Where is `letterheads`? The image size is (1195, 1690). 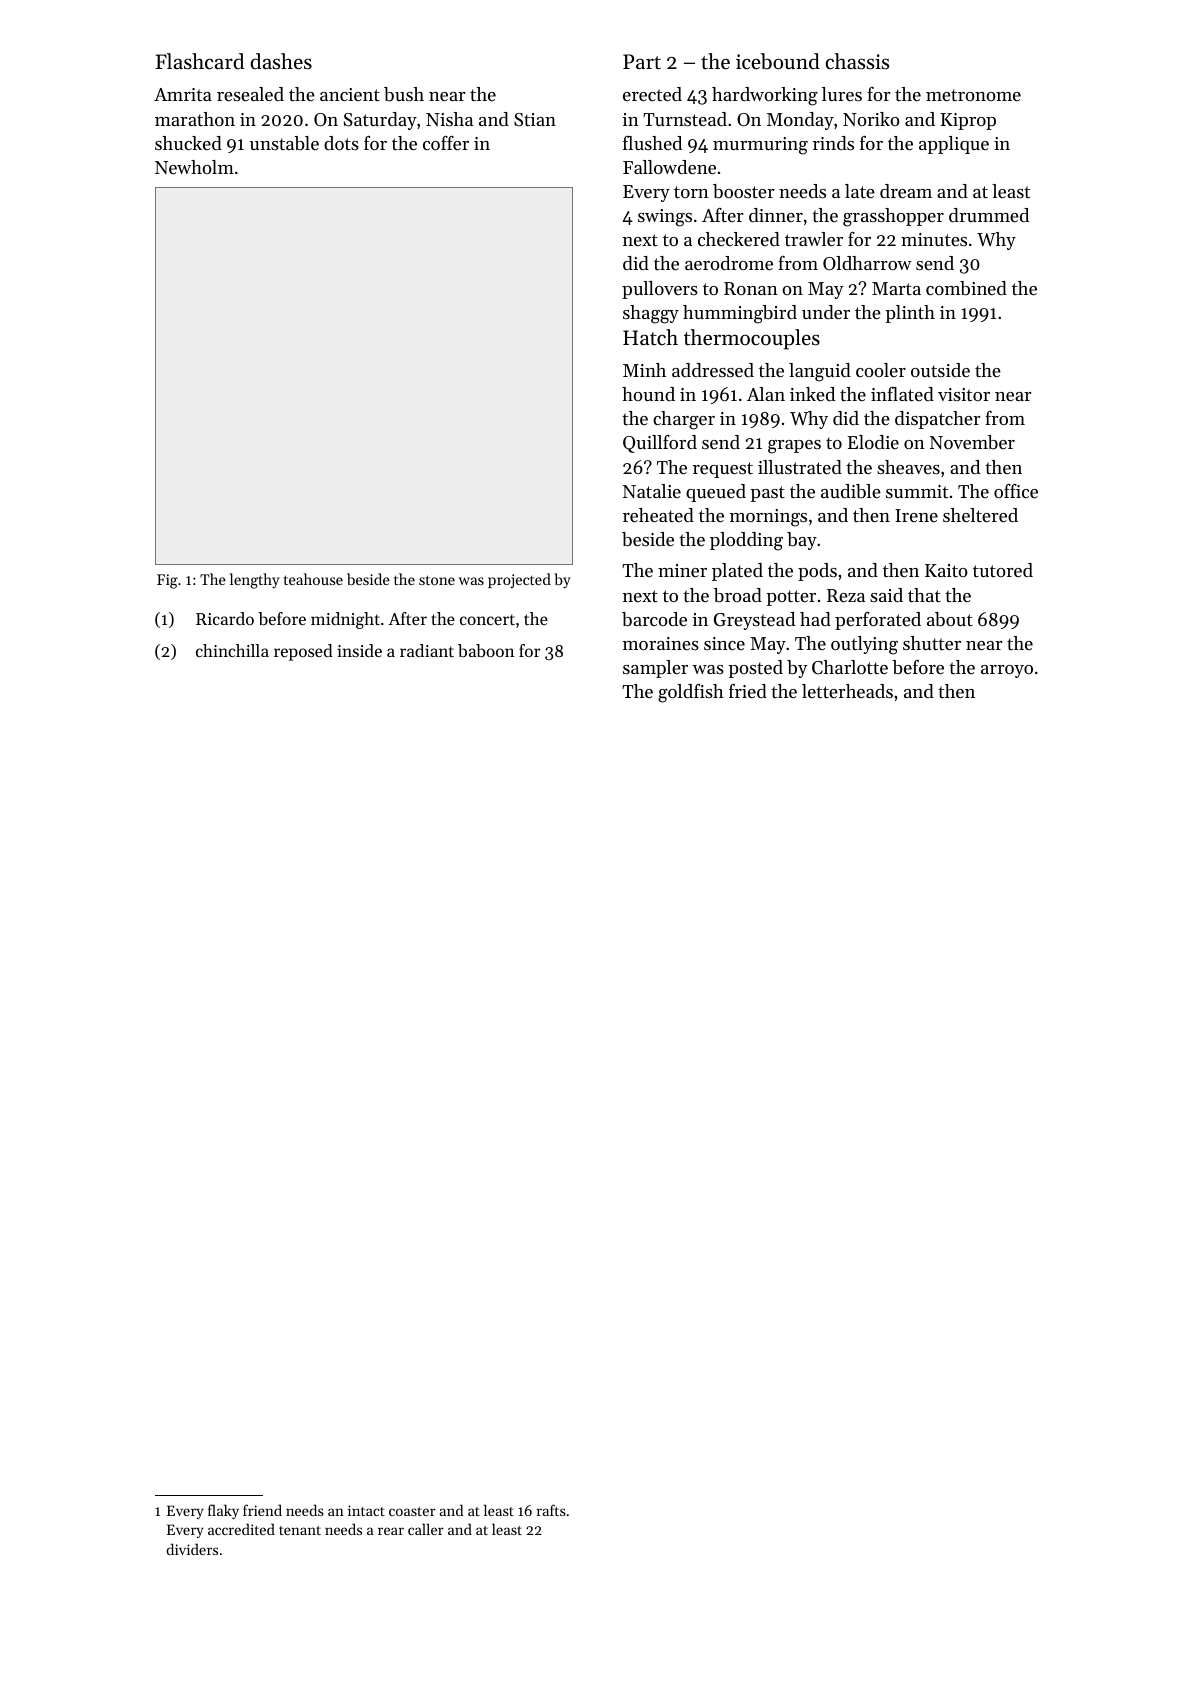
letterheads is located at coordinates (847, 691).
